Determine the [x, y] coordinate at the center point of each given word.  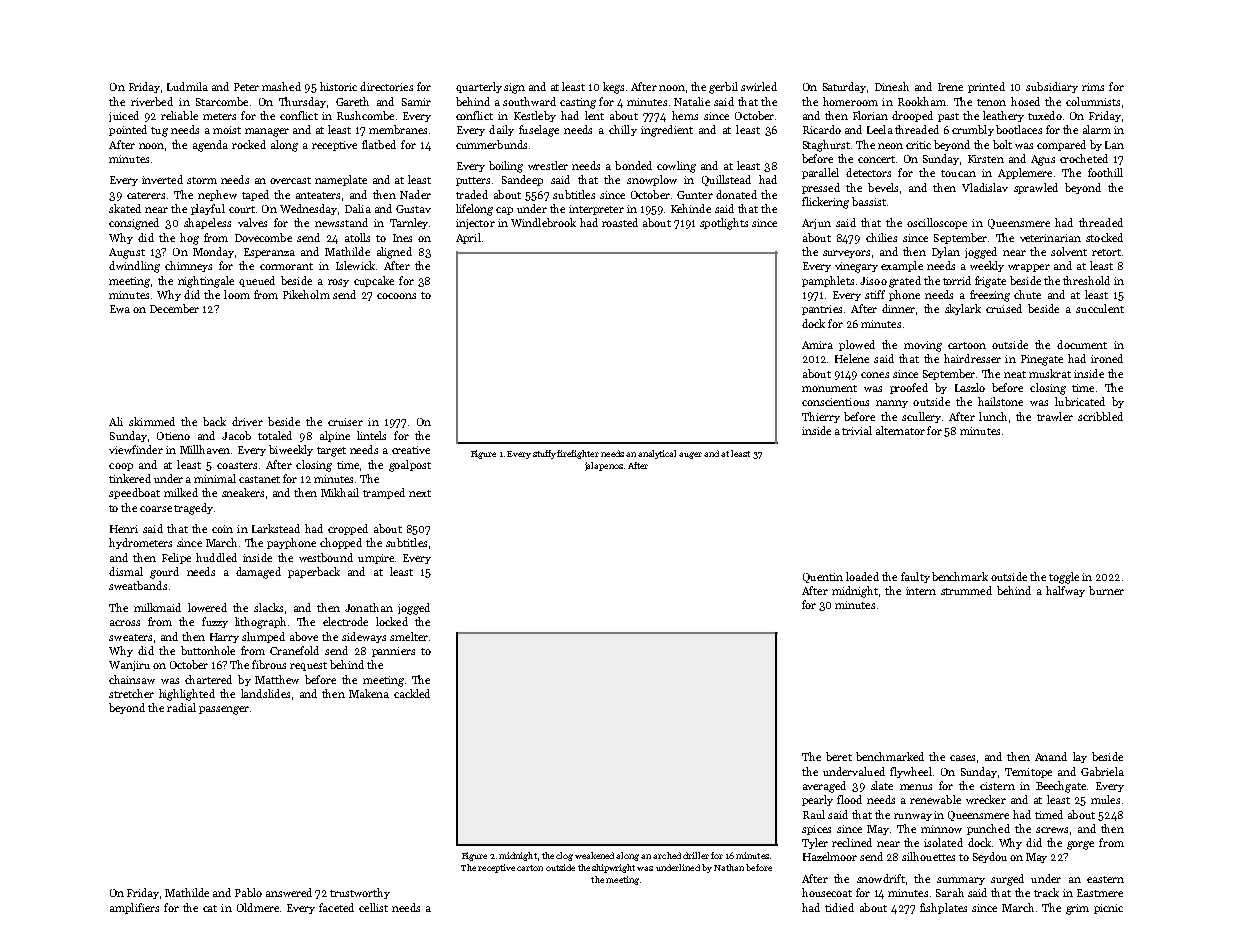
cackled [412, 693]
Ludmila [187, 86]
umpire [376, 559]
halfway [1065, 591]
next [420, 493]
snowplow [652, 180]
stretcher [131, 693]
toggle [1064, 578]
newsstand [341, 222]
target [331, 452]
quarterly [479, 87]
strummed [966, 590]
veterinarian [1050, 238]
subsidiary [1052, 87]
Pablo [248, 892]
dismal [126, 571]
